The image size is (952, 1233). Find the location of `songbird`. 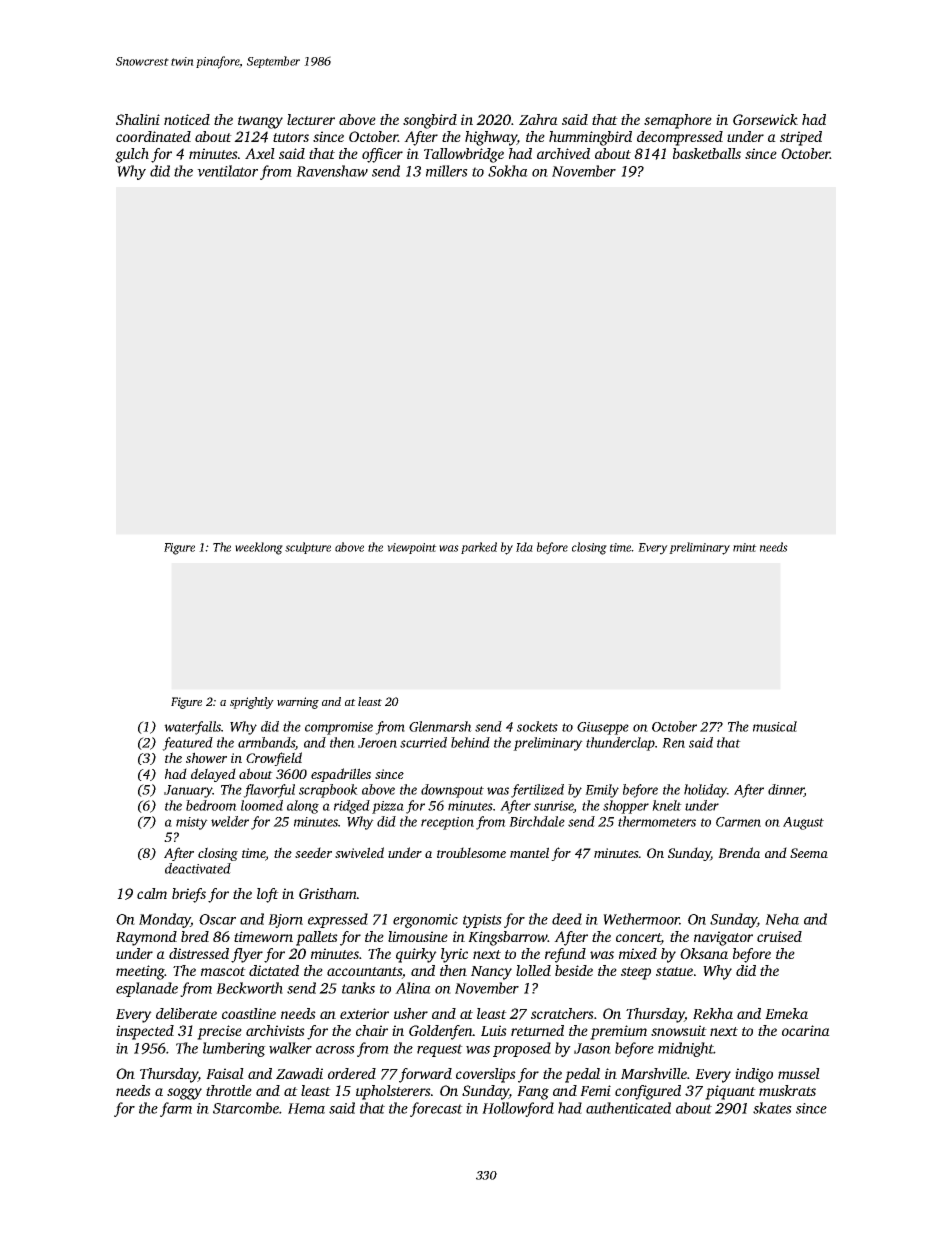

songbird is located at coordinates (430, 121).
